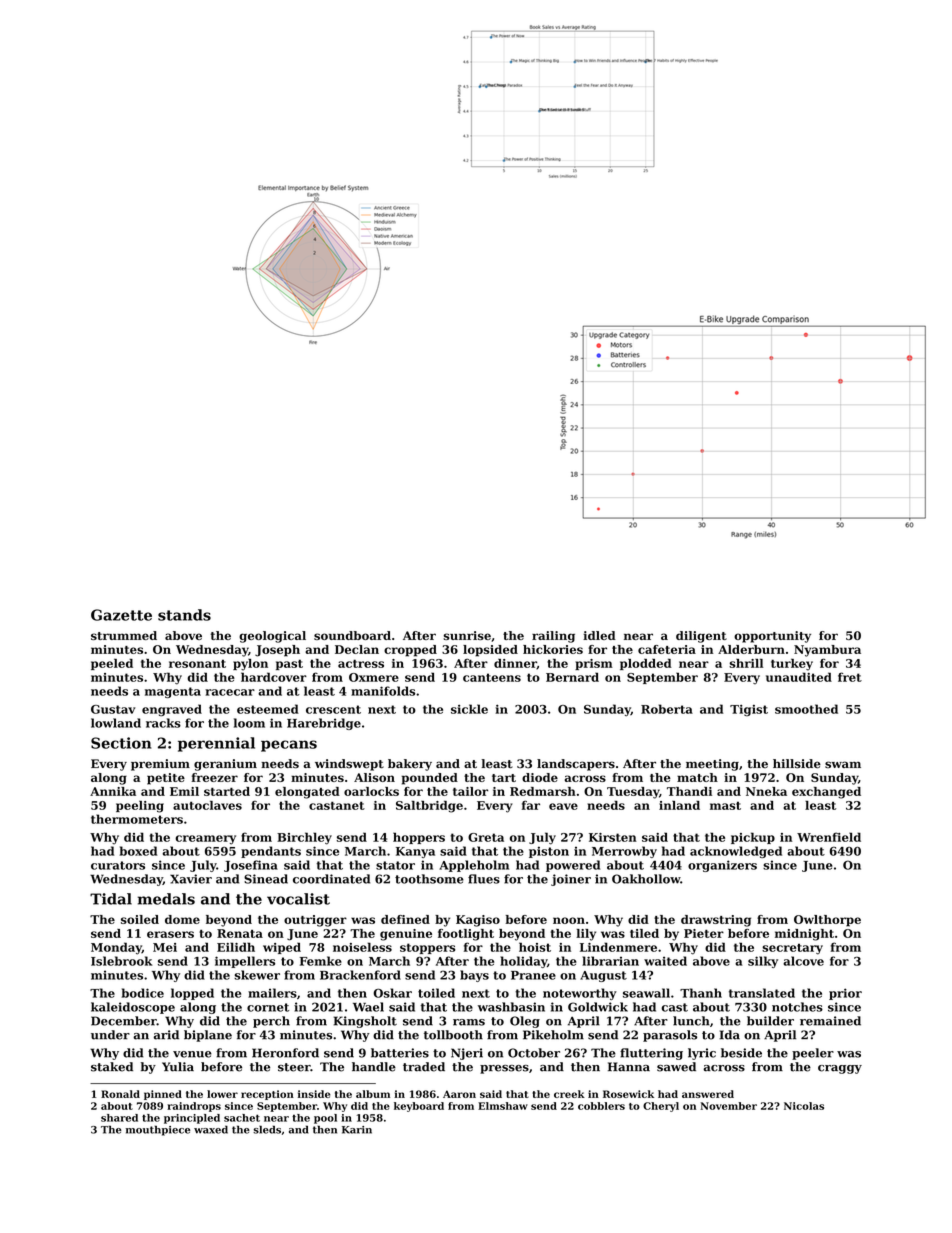 This page has width=952, height=1233. What do you see at coordinates (333, 709) in the page?
I see `crescent` at bounding box center [333, 709].
